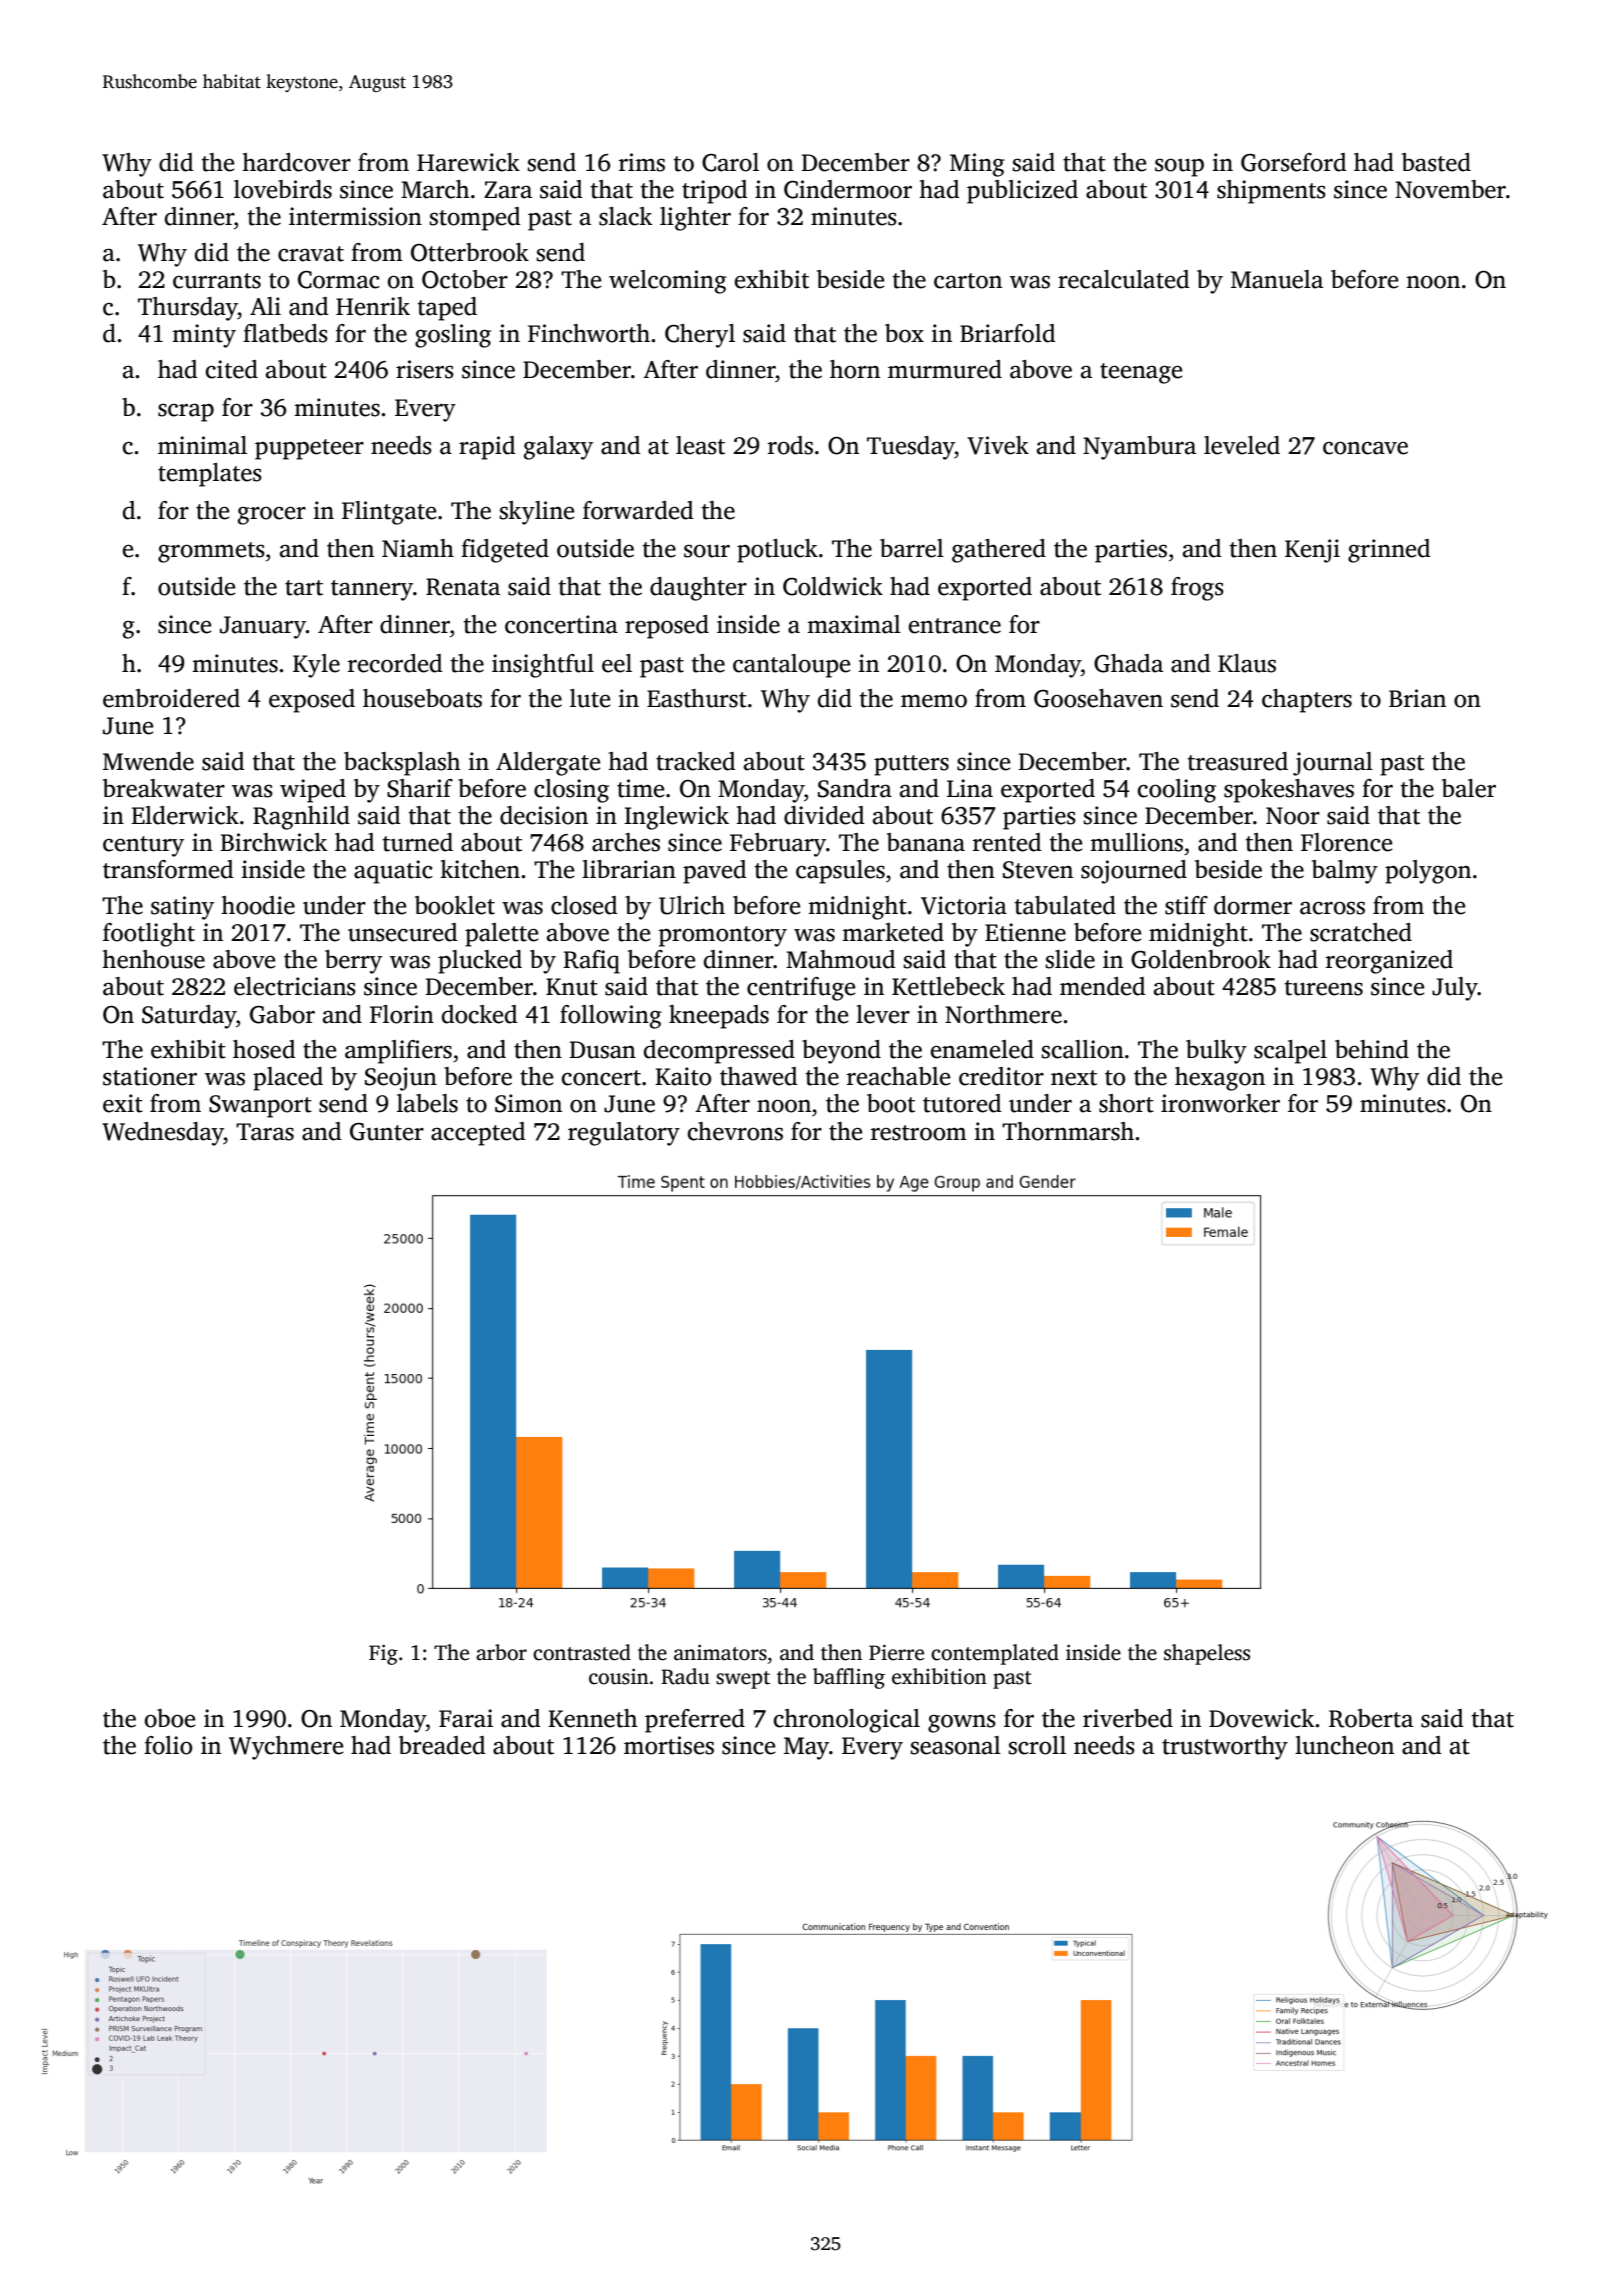 The width and height of the screenshot is (1620, 2292). What do you see at coordinates (143, 846) in the screenshot?
I see `century` at bounding box center [143, 846].
